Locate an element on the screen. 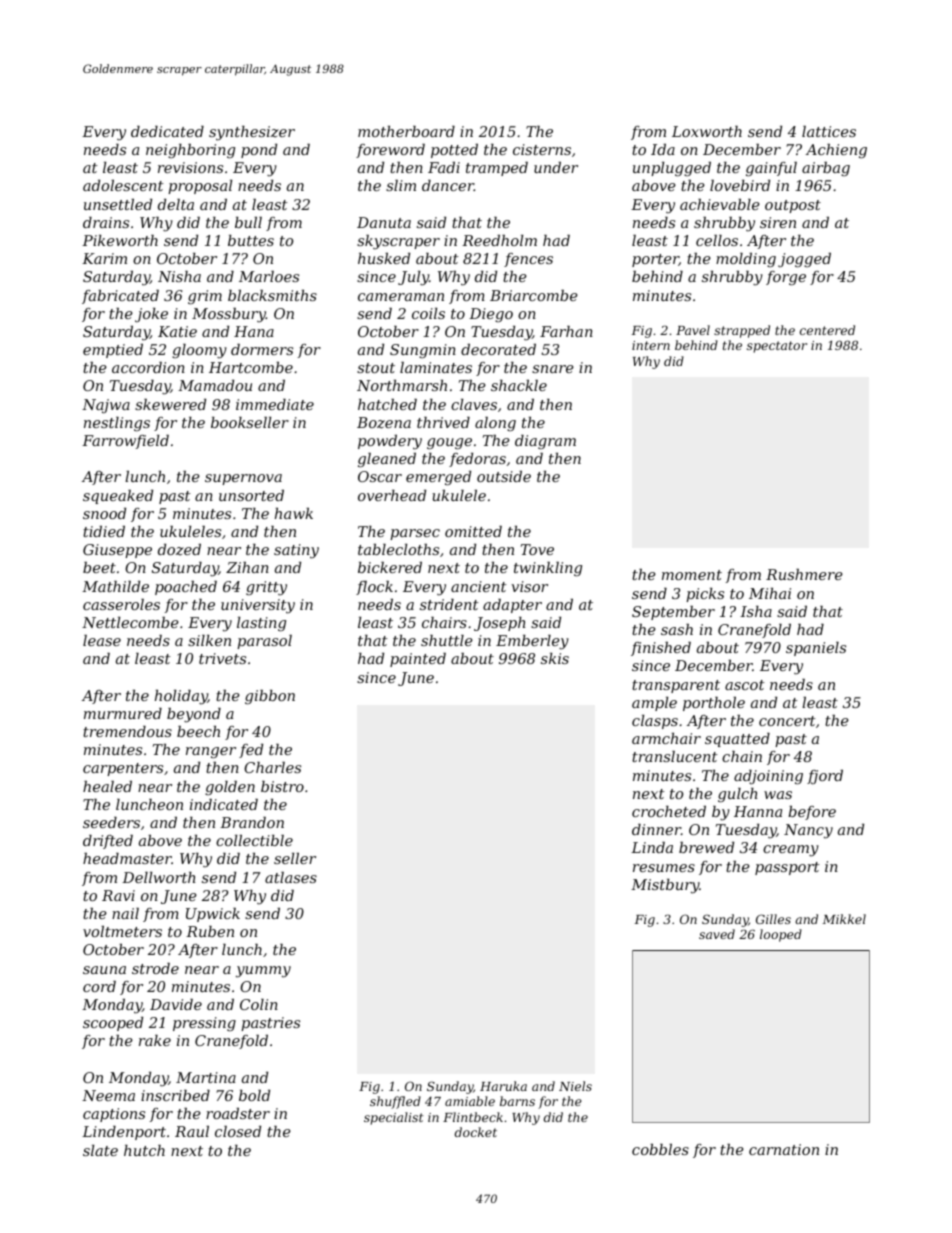  Reedholm is located at coordinates (499, 240).
